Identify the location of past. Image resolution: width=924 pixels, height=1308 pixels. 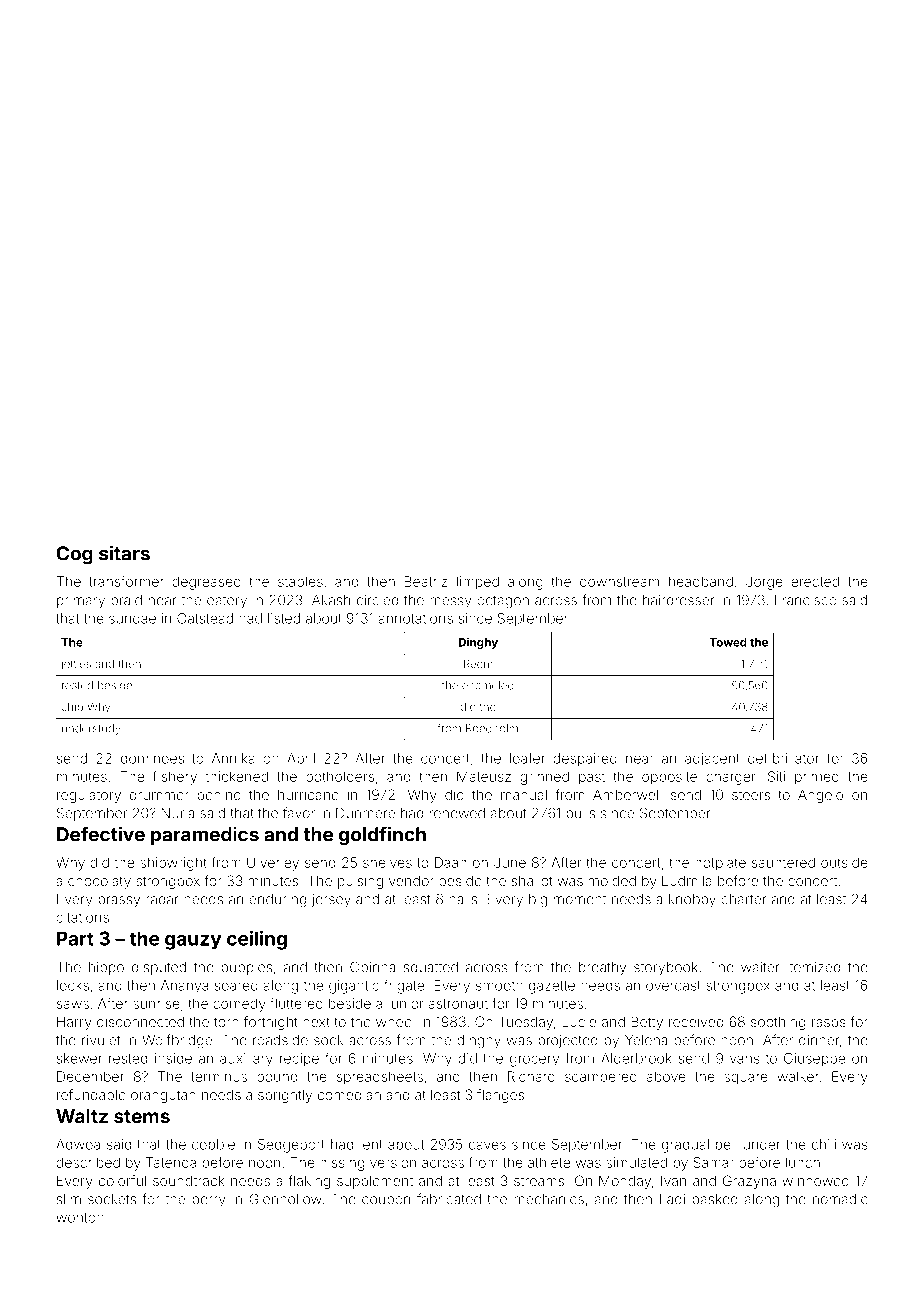
(592, 778).
